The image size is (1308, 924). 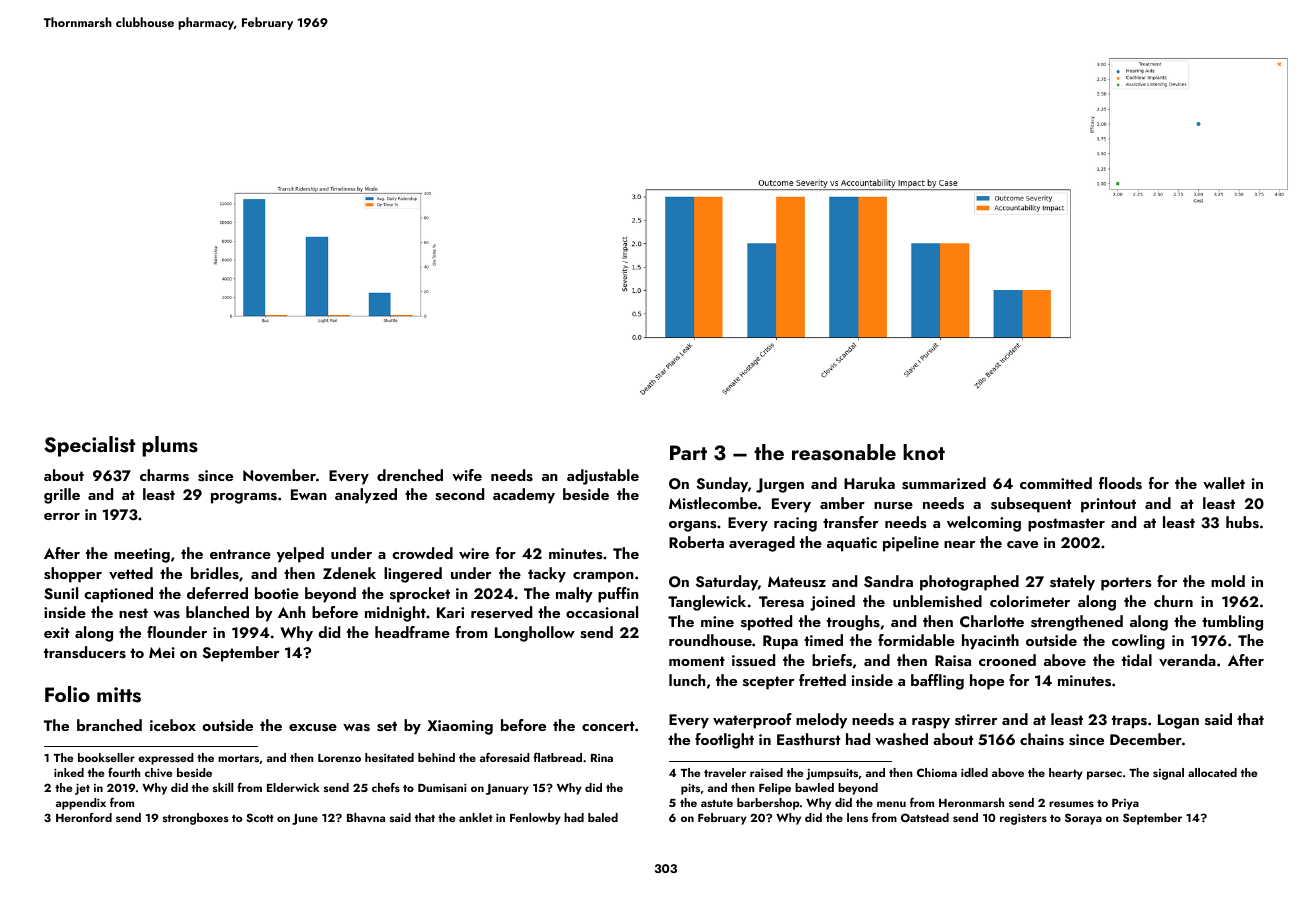 I want to click on transfer, so click(x=850, y=522).
